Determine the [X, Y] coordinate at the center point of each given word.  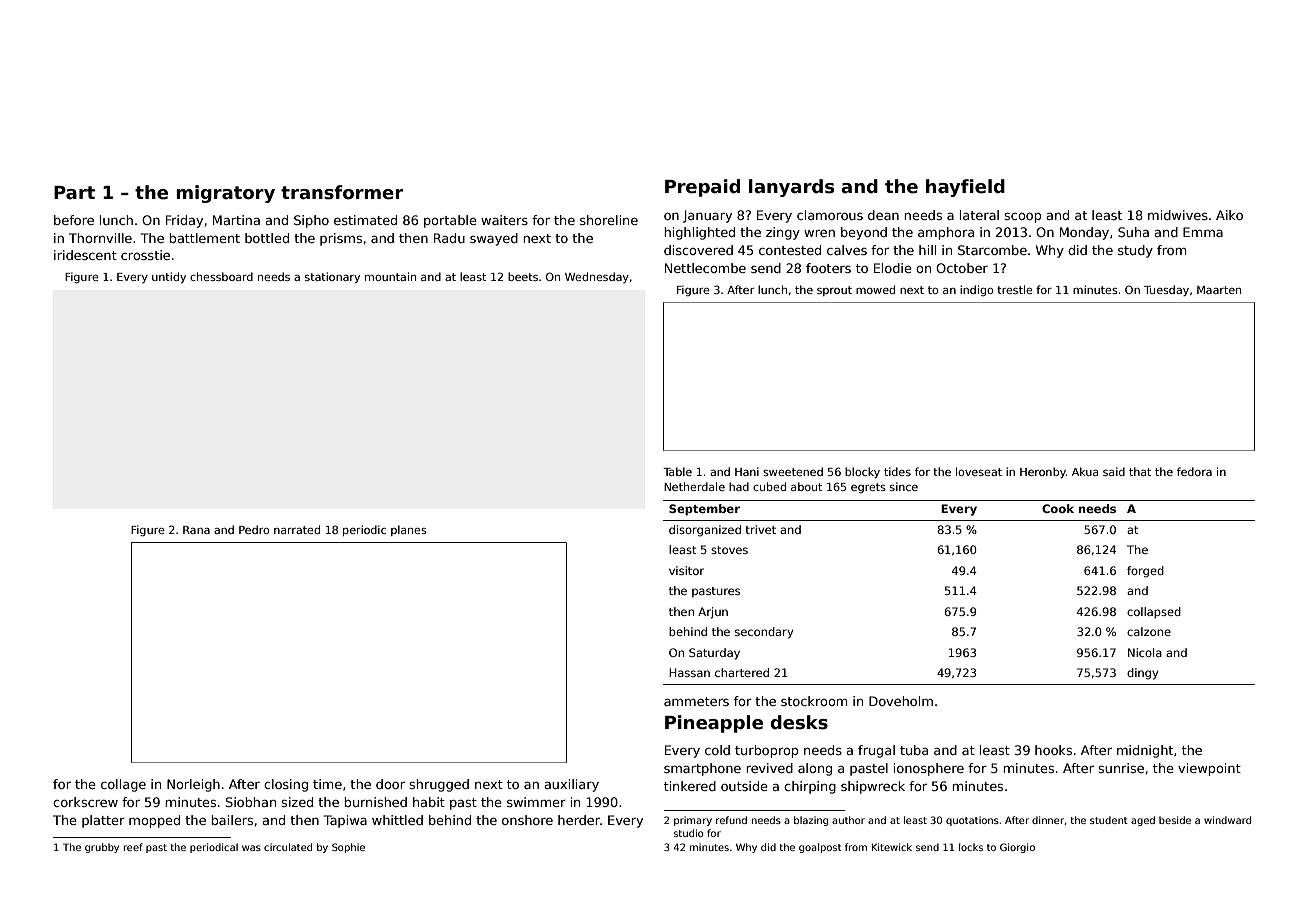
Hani [747, 471]
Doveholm [901, 701]
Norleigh [193, 785]
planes [409, 530]
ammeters [696, 701]
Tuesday [1166, 290]
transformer [342, 192]
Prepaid [702, 188]
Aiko [1229, 215]
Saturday [714, 654]
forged [1145, 572]
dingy [1142, 674]
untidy [169, 277]
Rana [196, 530]
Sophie [348, 848]
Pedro [254, 529]
